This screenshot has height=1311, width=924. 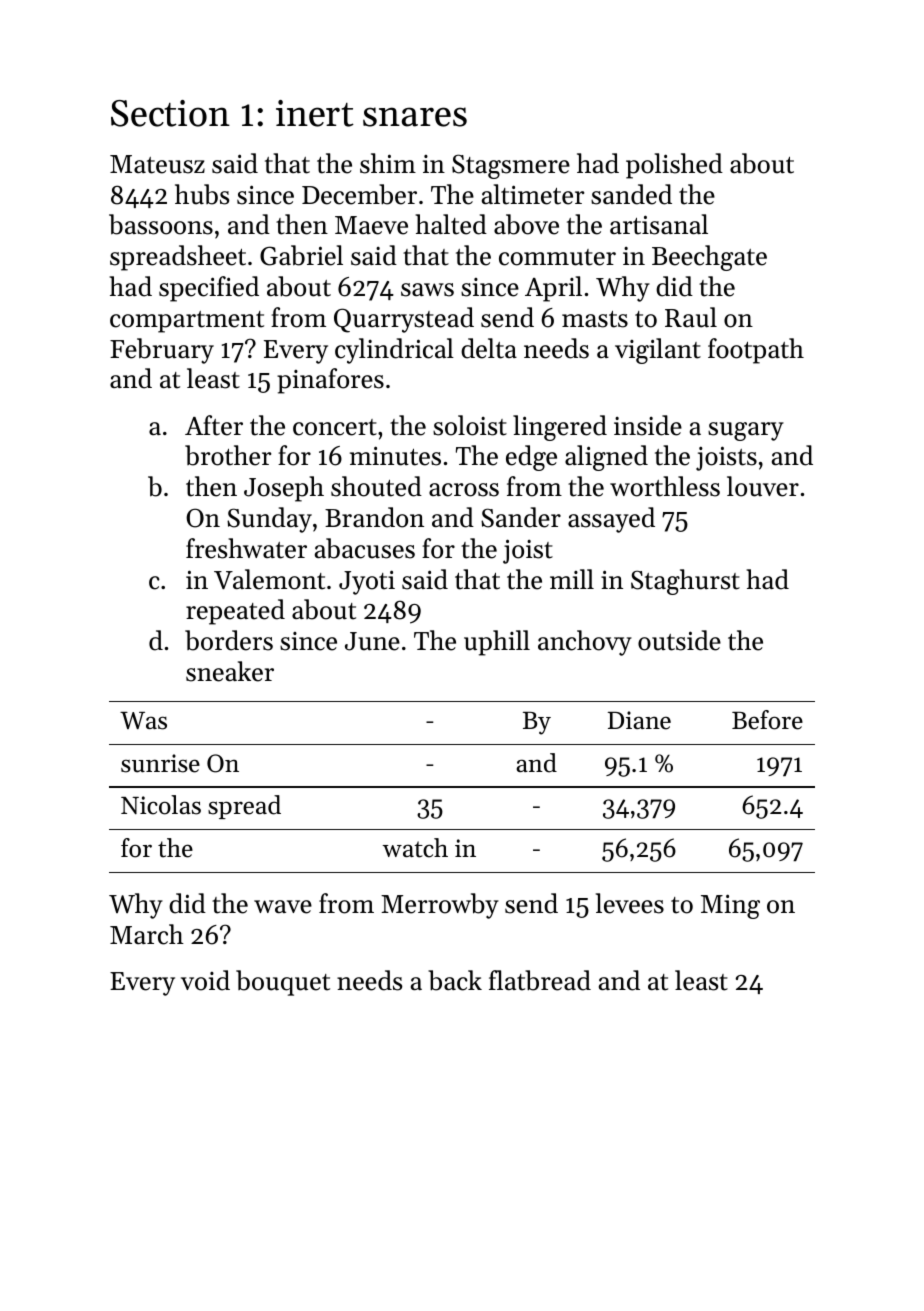 I want to click on Nicolas, so click(x=161, y=805).
